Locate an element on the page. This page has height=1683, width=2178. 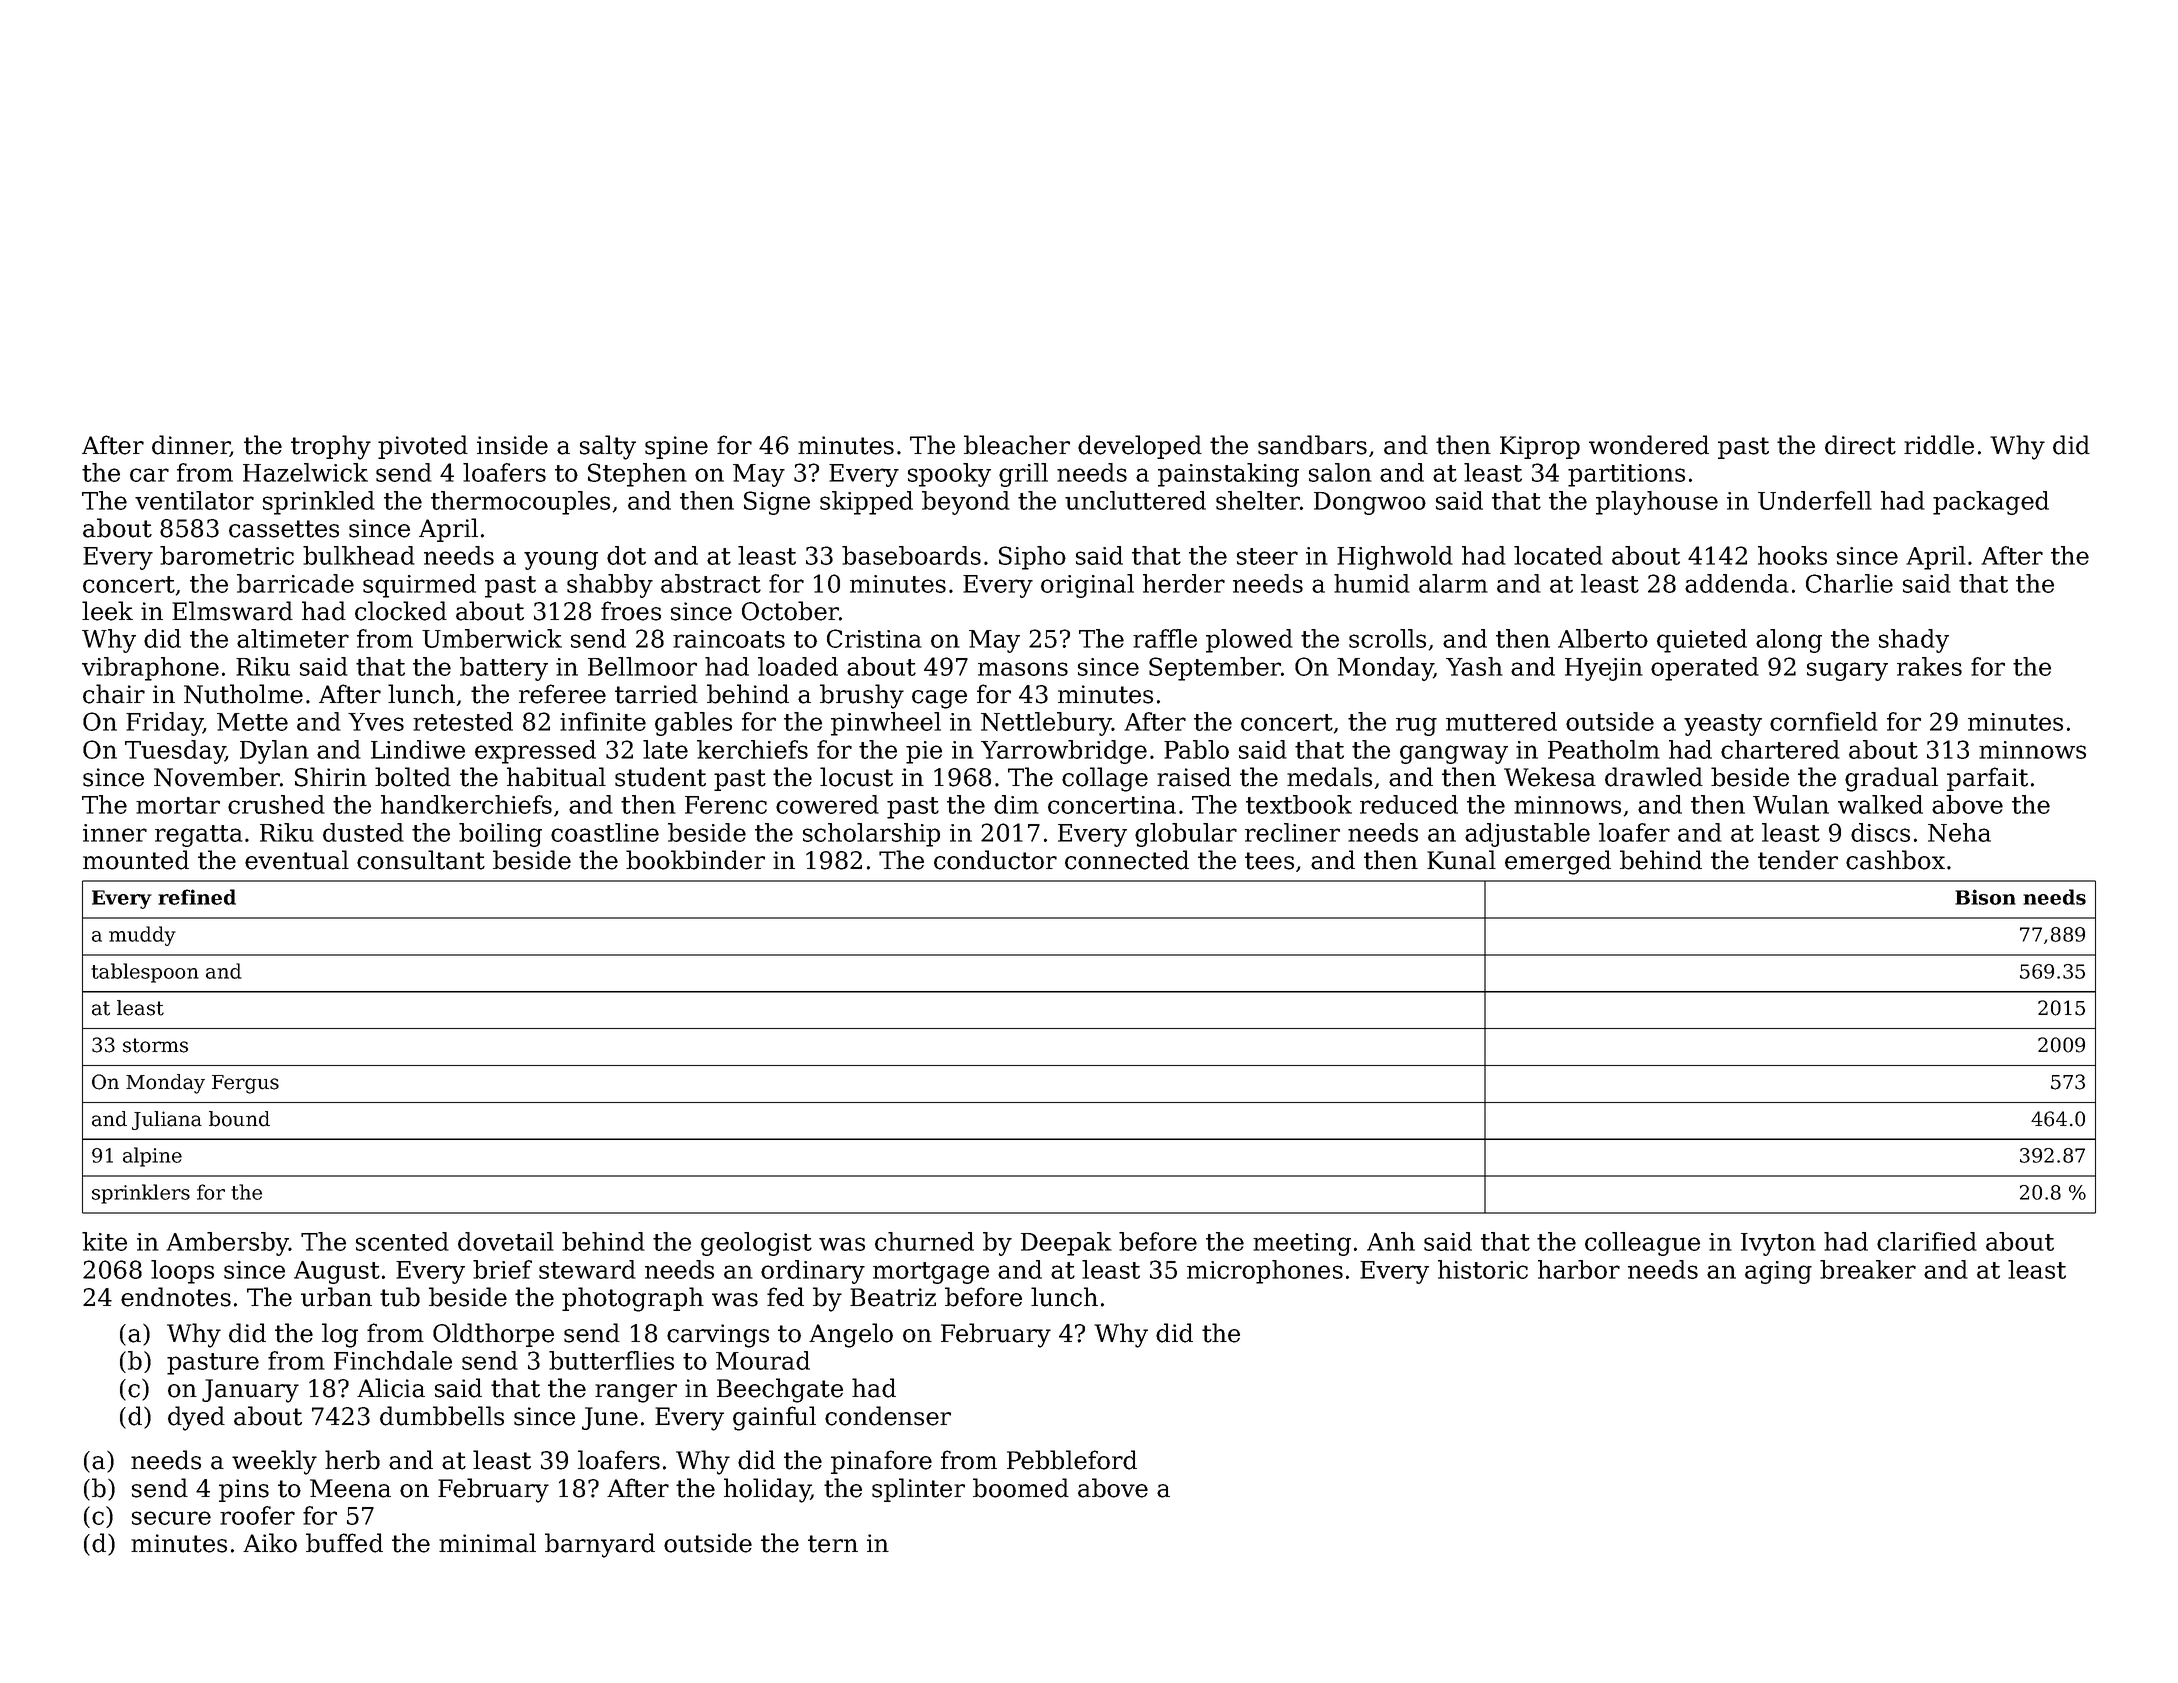
Highwold is located at coordinates (1395, 558).
